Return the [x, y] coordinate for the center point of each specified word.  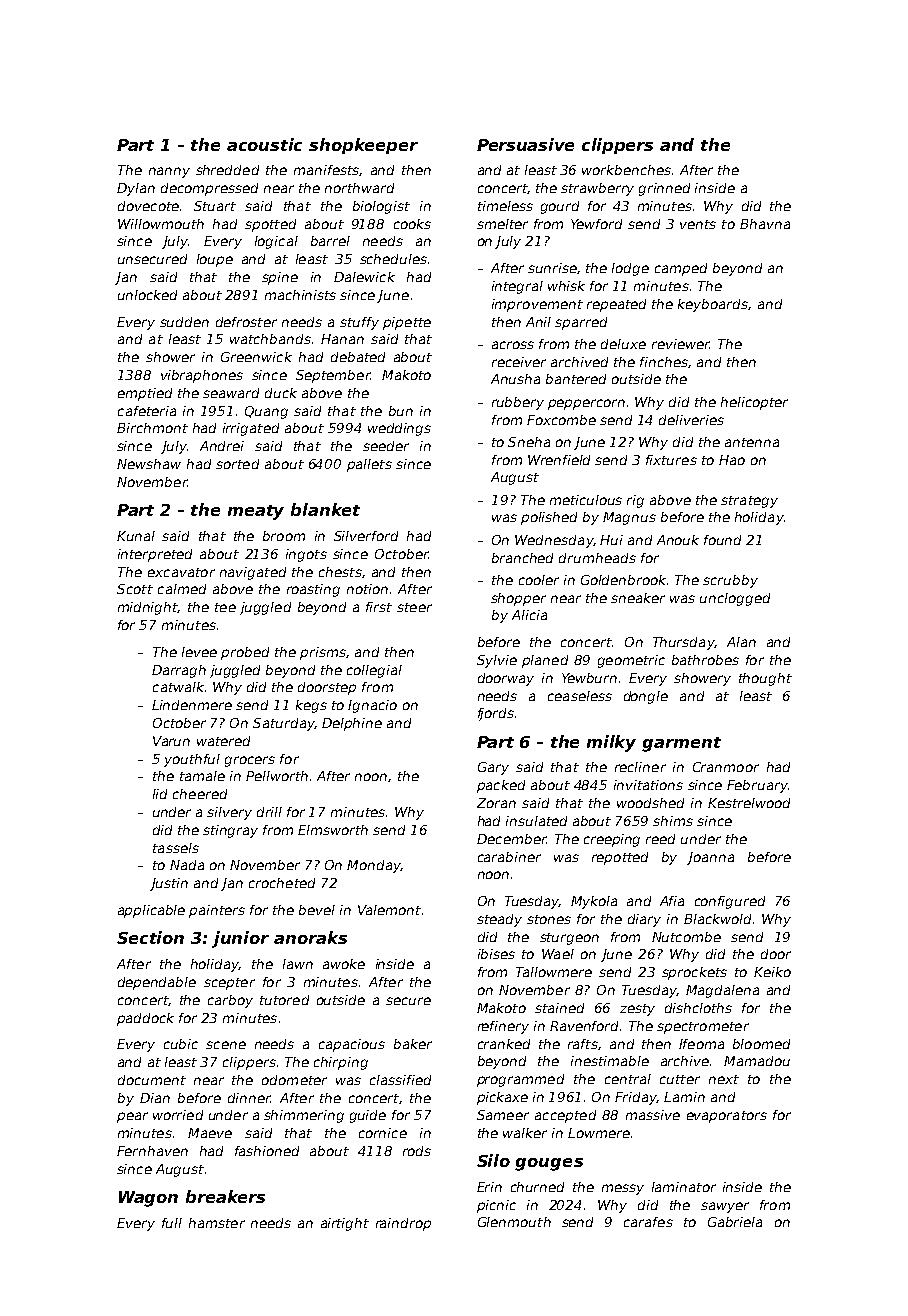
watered [223, 741]
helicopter [754, 403]
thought [765, 679]
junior [240, 939]
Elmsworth [333, 830]
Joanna [710, 858]
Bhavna [765, 224]
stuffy [359, 323]
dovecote [148, 206]
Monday [374, 866]
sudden [184, 322]
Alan [741, 642]
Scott [135, 589]
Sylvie [497, 661]
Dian [155, 1098]
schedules [393, 259]
